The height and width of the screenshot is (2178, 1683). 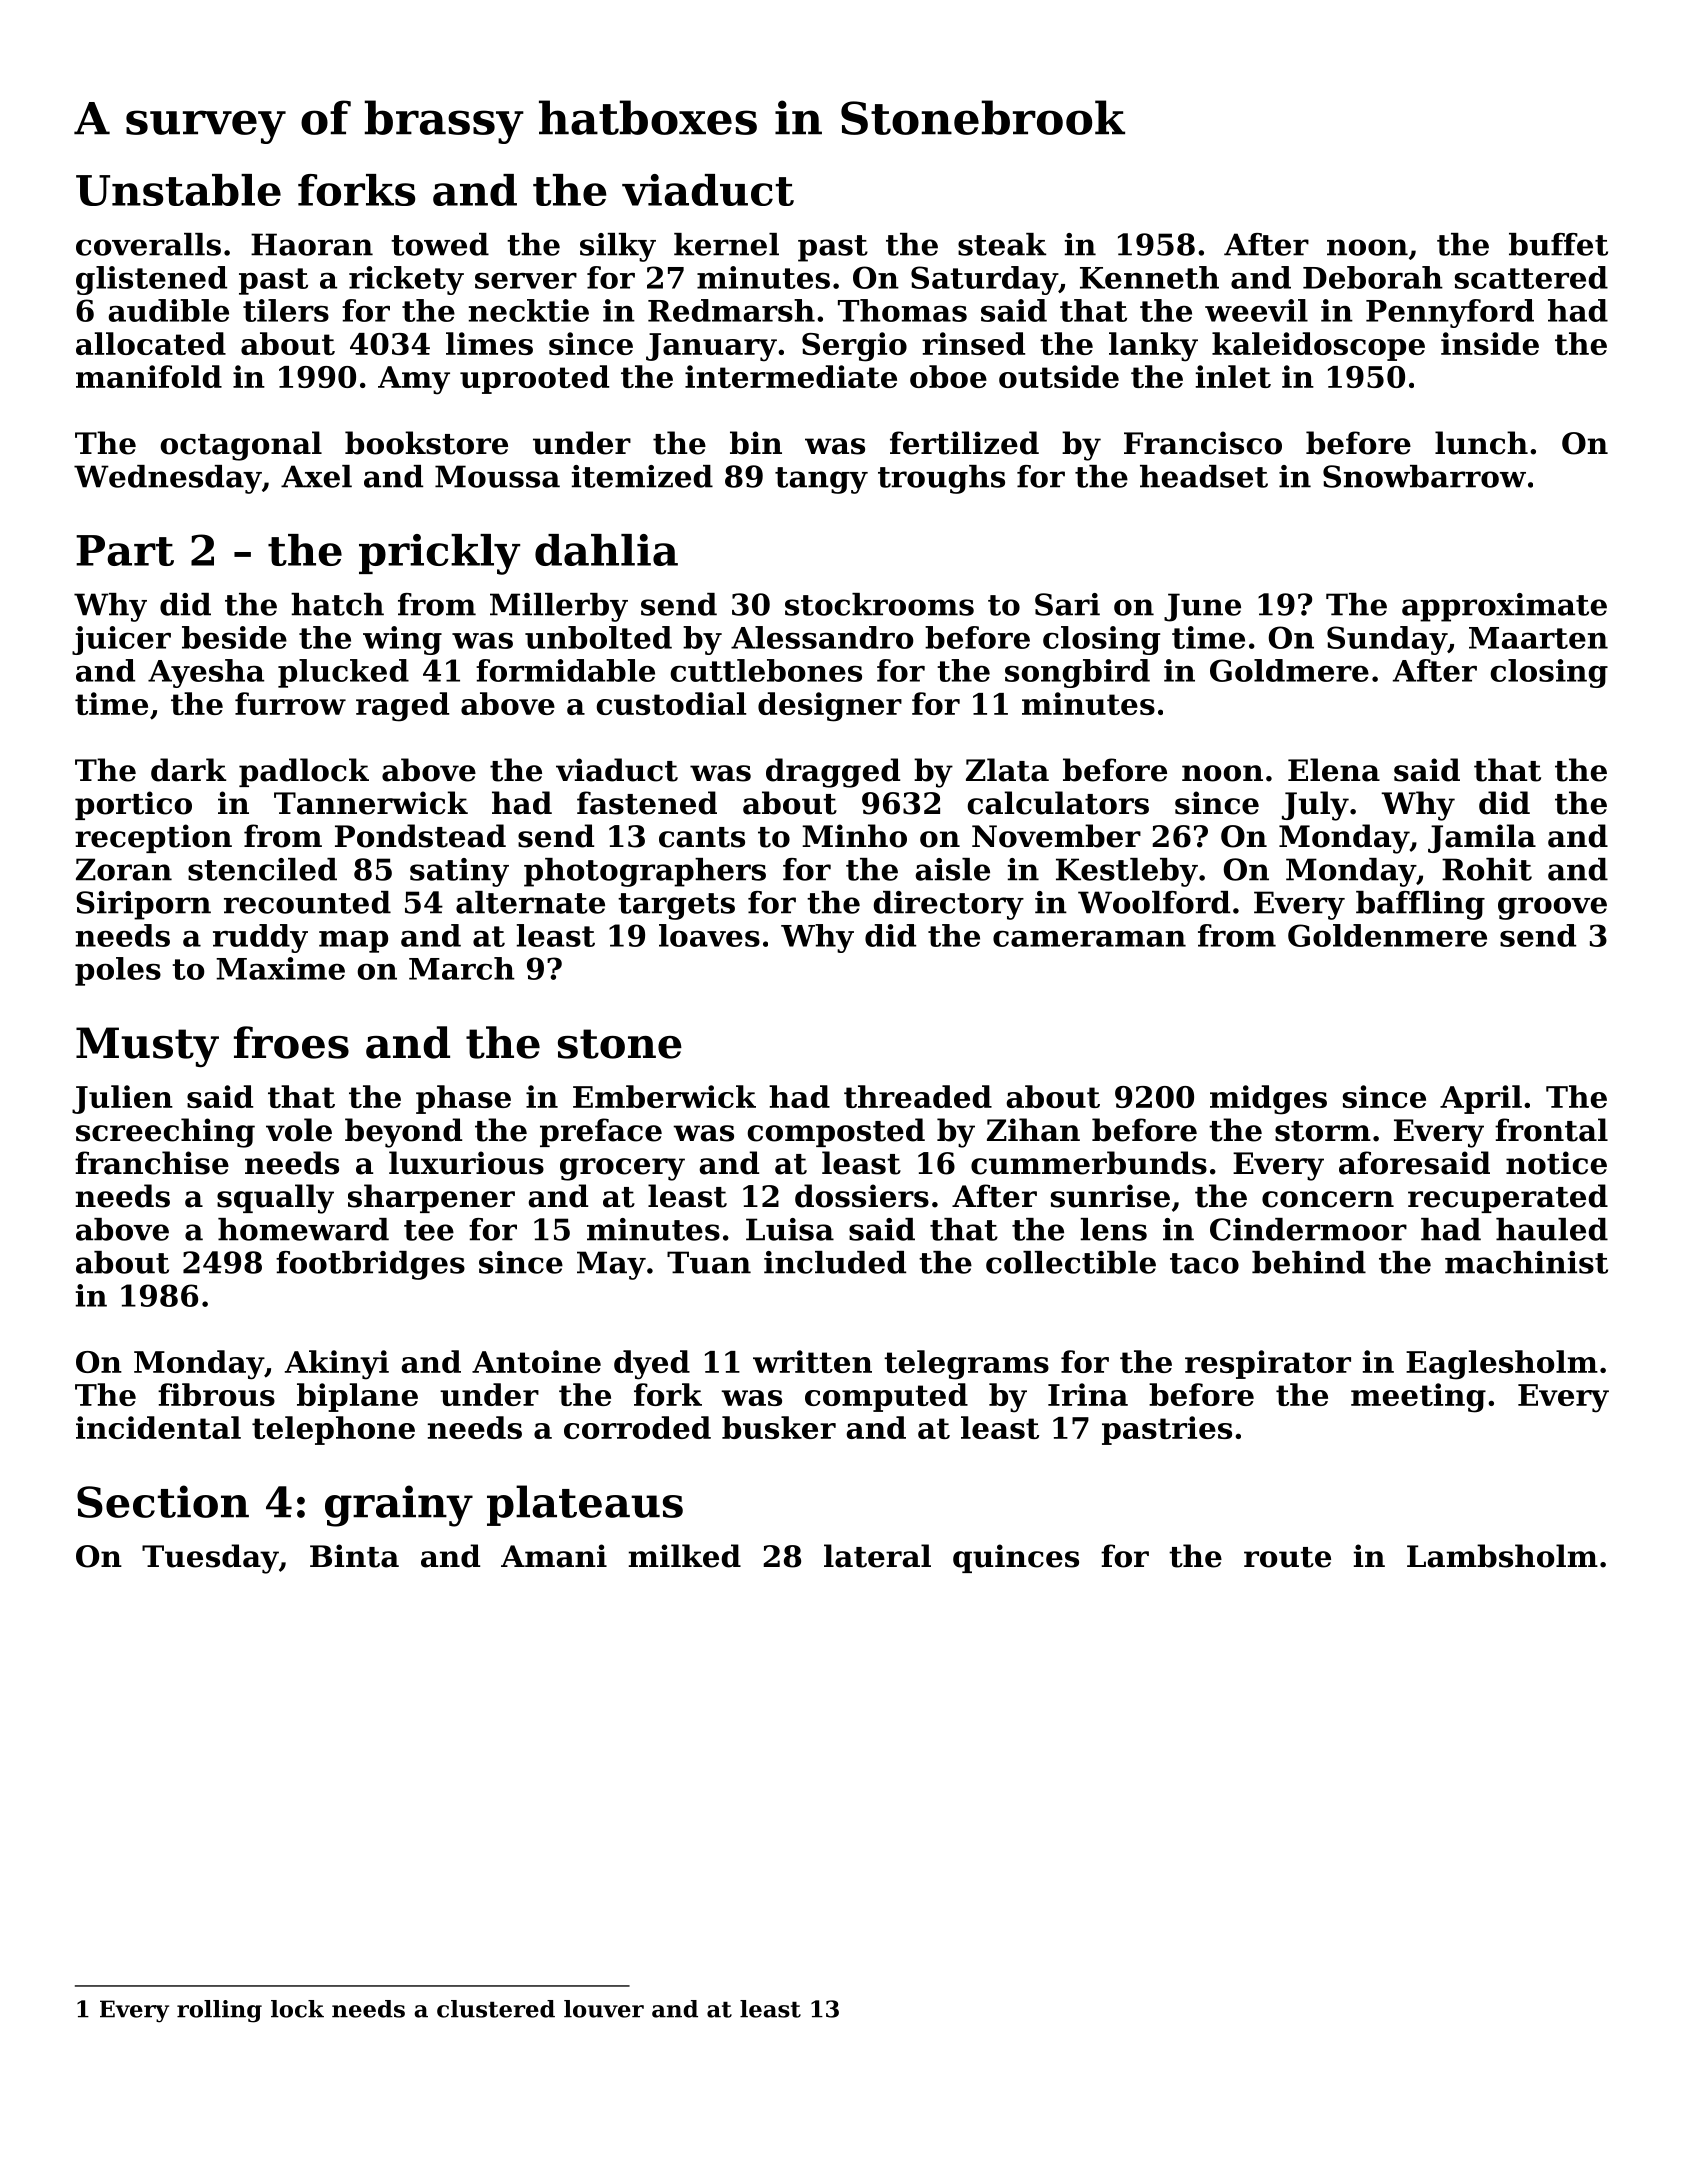 I want to click on squally, so click(x=275, y=1199).
